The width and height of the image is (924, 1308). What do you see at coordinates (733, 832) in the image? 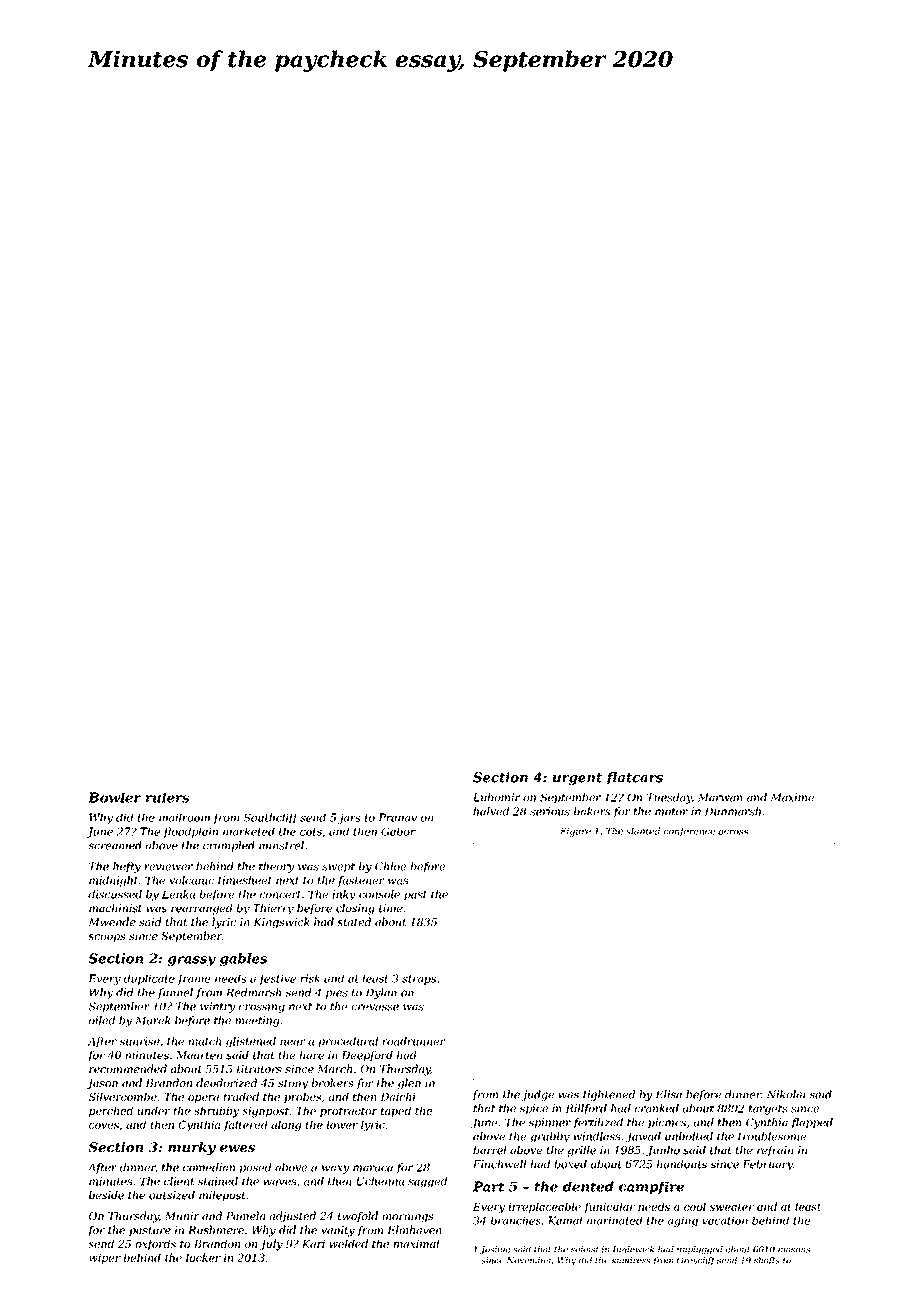
I see `across` at bounding box center [733, 832].
